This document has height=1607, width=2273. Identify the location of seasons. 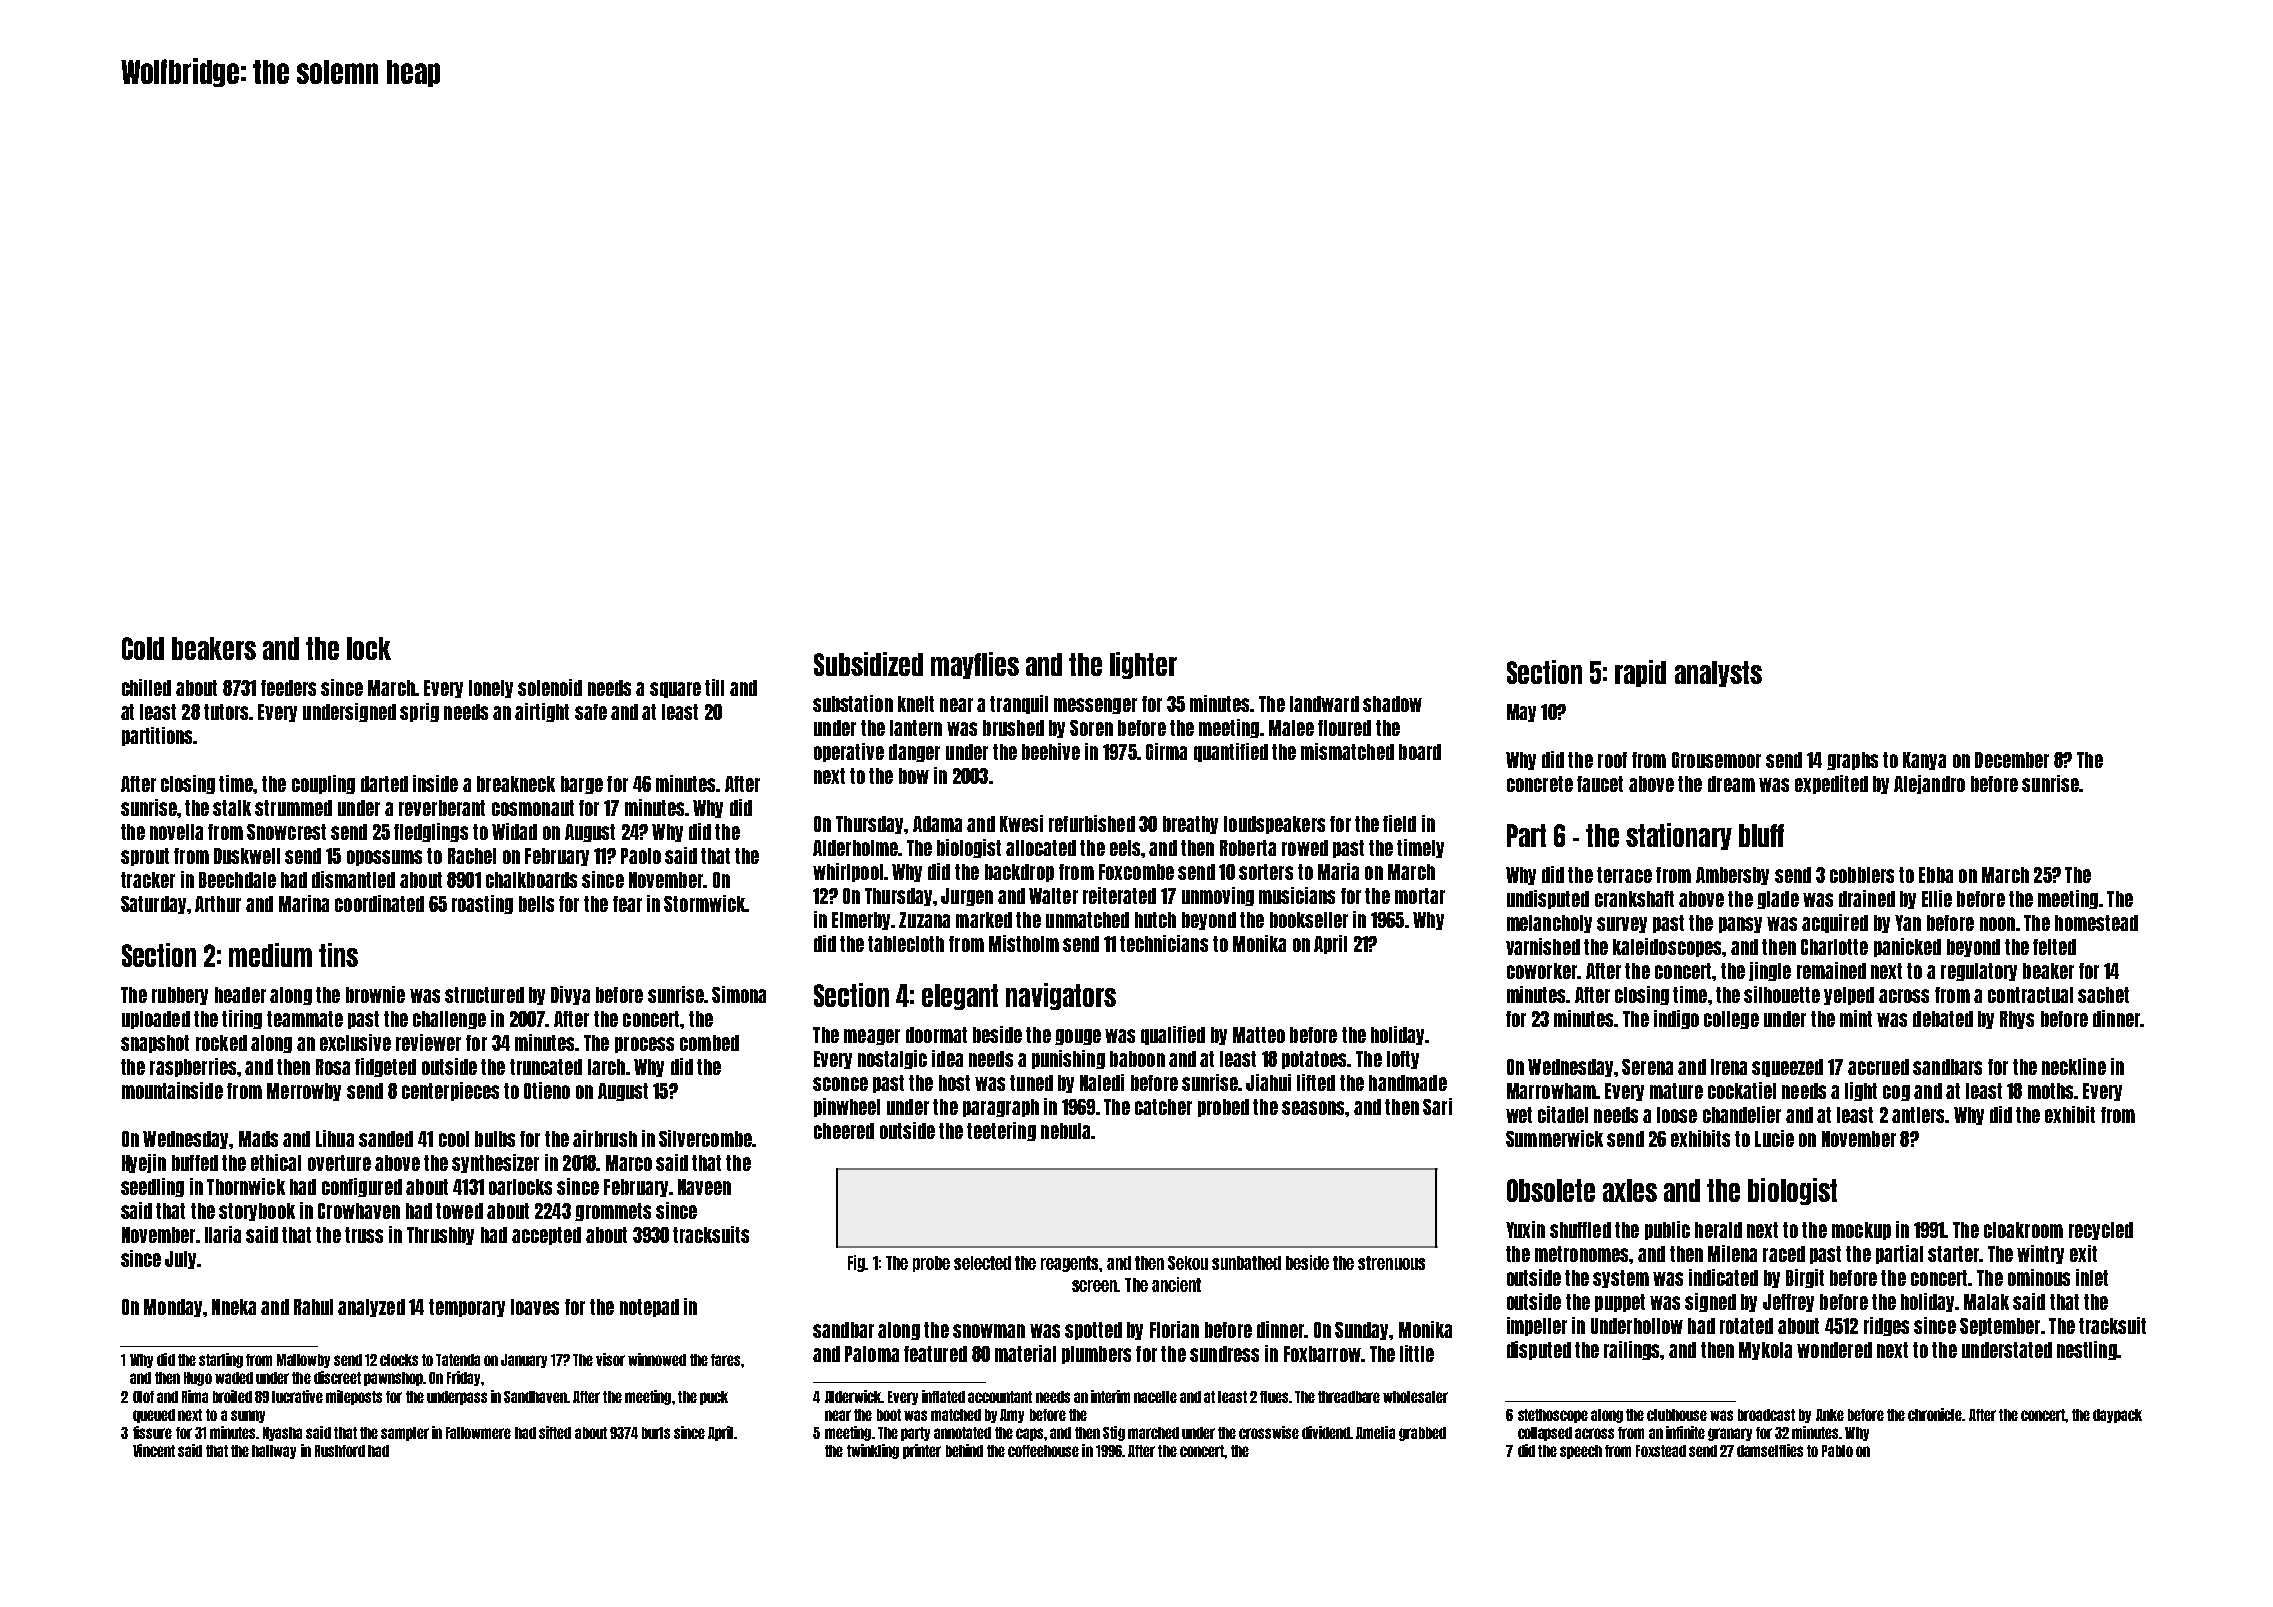
(1313, 1108).
